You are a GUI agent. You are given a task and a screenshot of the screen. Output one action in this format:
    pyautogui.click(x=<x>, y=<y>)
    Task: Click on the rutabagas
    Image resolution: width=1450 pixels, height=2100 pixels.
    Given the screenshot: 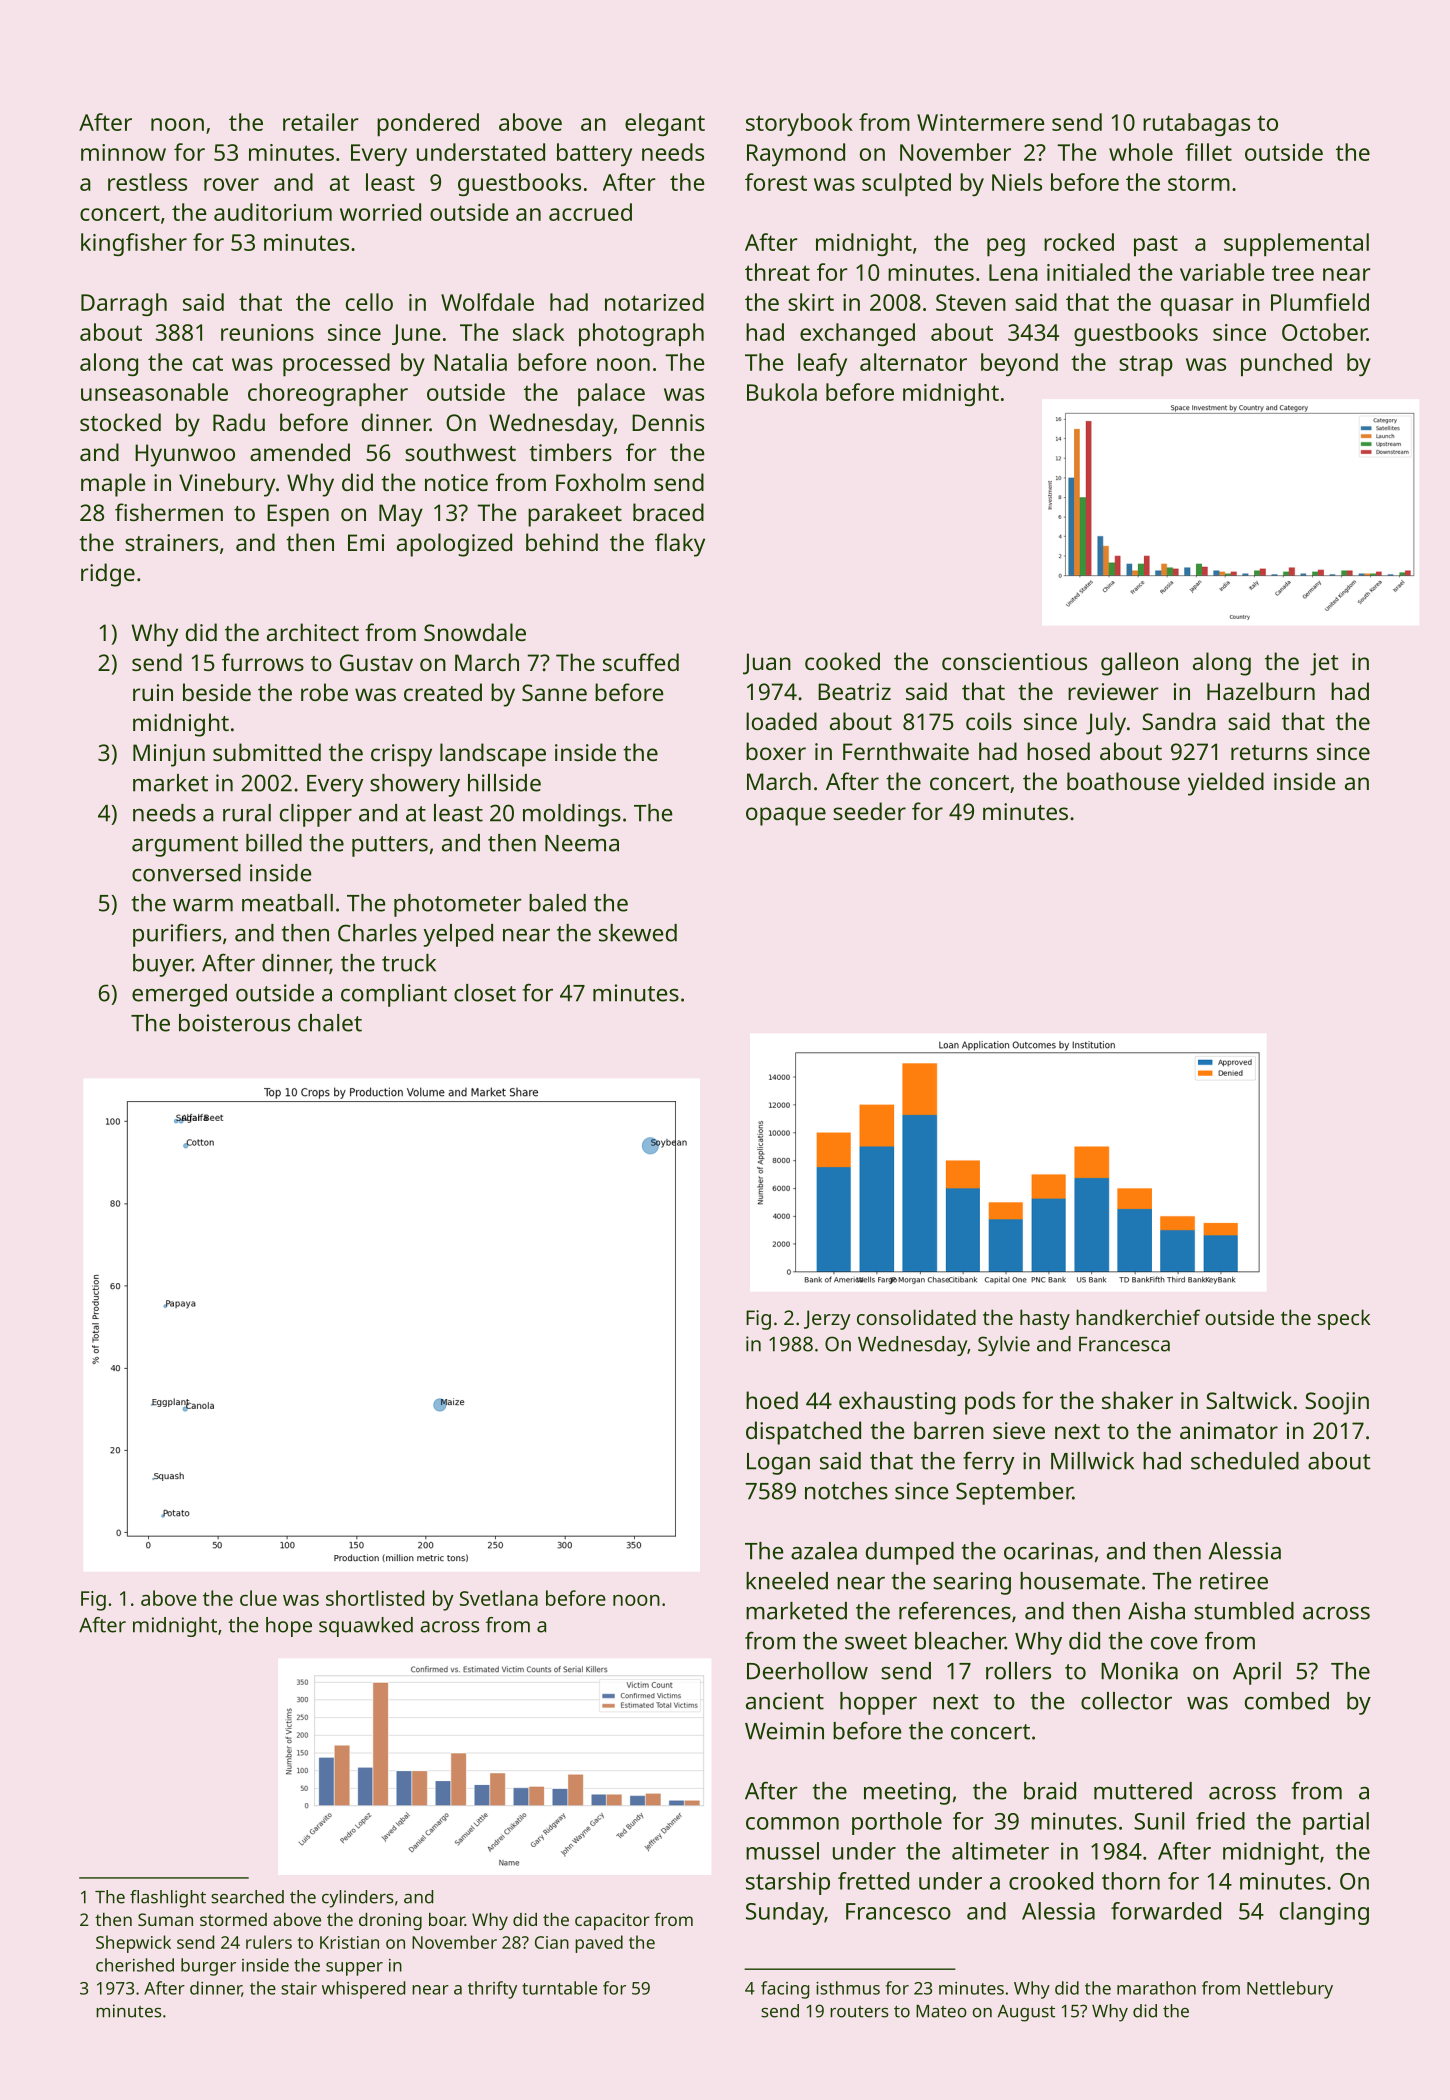 What is the action you would take?
    pyautogui.click(x=1196, y=124)
